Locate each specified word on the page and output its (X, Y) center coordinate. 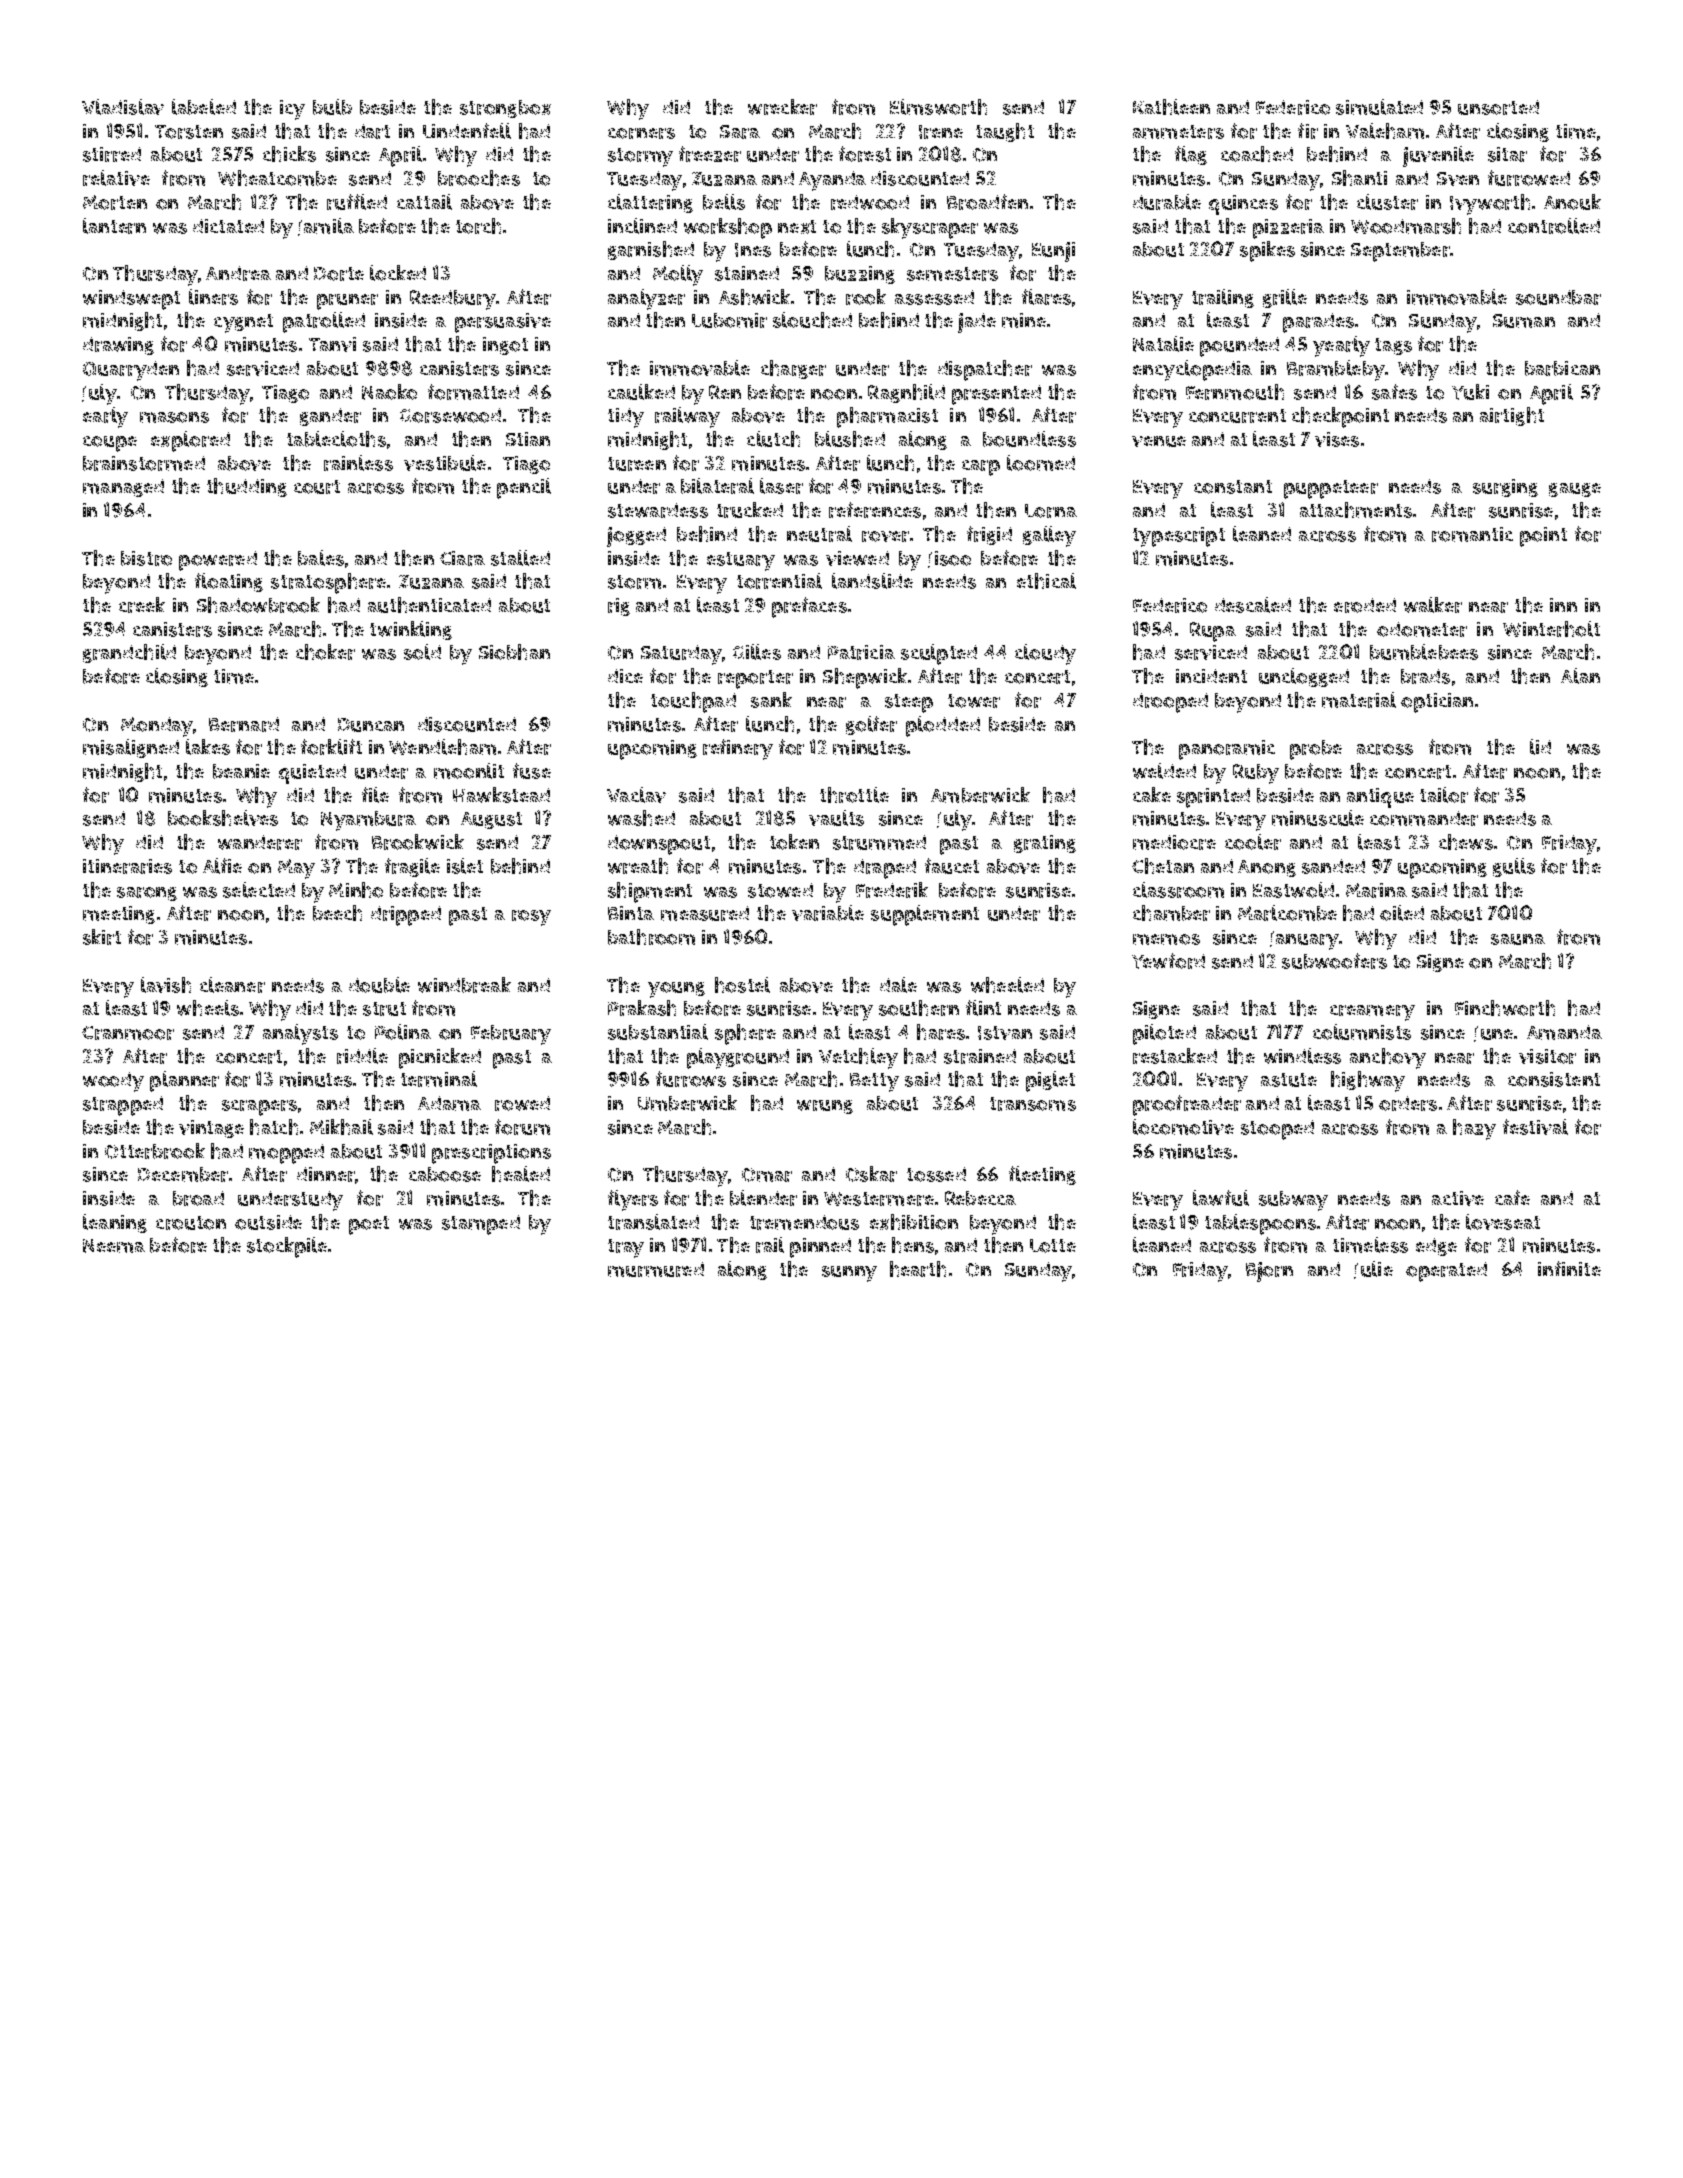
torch (478, 226)
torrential (779, 581)
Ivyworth (1490, 204)
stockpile (287, 1247)
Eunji (1053, 252)
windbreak (464, 985)
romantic (1472, 534)
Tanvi (332, 344)
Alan (1580, 676)
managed (123, 488)
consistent (1554, 1079)
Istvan (1005, 1033)
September (1400, 252)
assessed (934, 297)
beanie (241, 771)
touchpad (693, 702)
